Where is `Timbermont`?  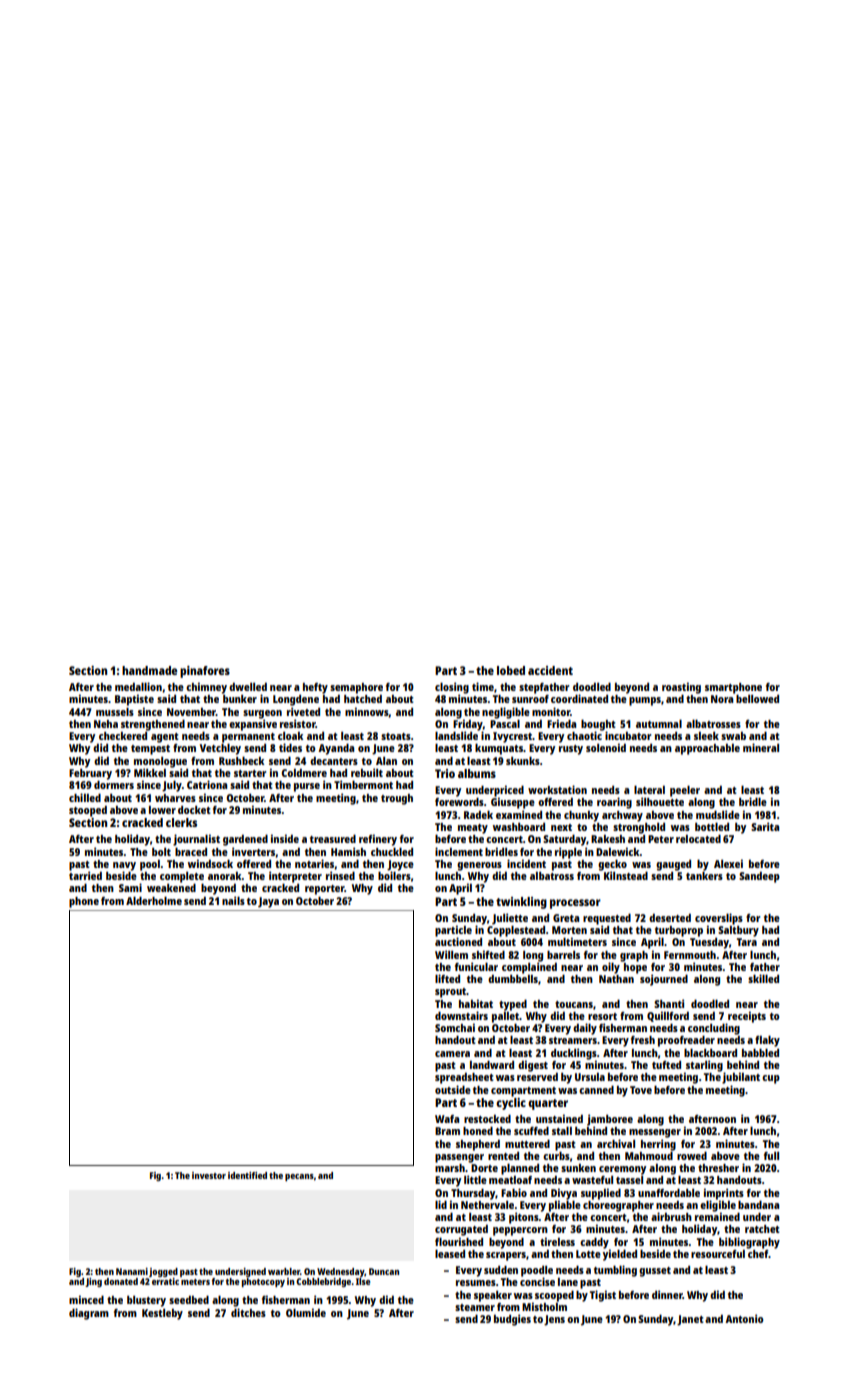 Timbermont is located at coordinates (363, 784).
